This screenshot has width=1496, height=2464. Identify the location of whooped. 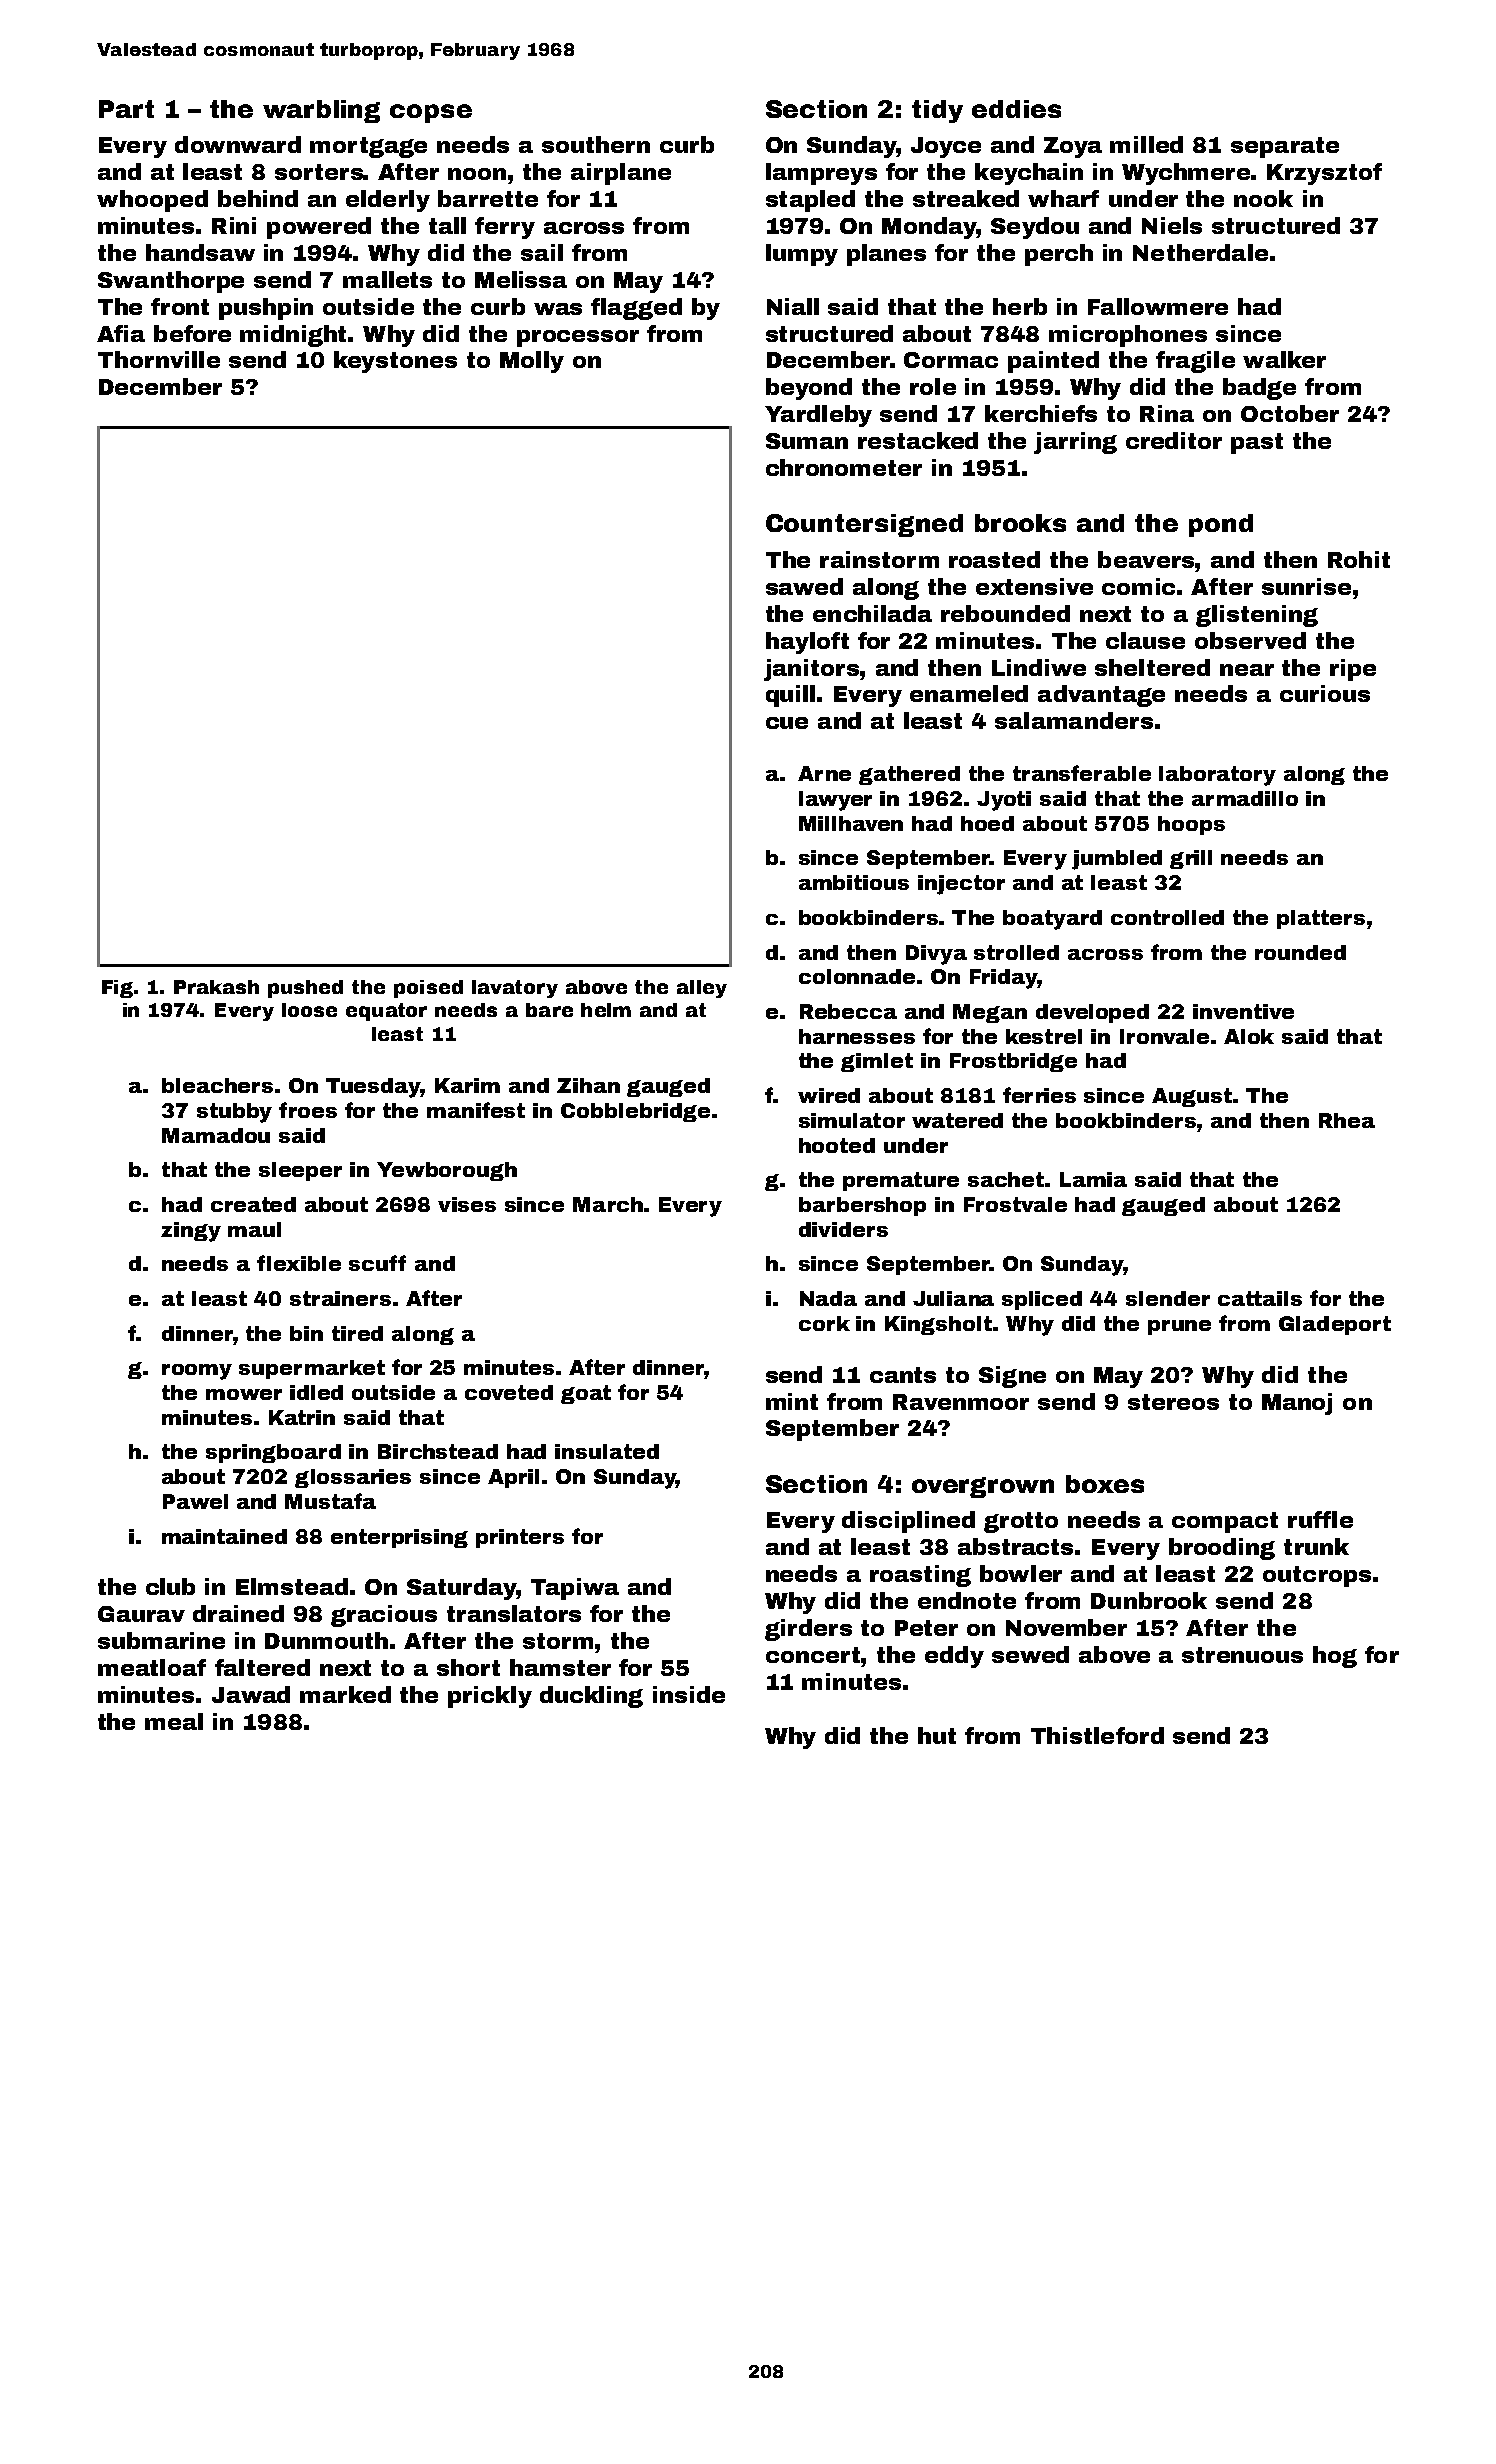
(152, 201).
